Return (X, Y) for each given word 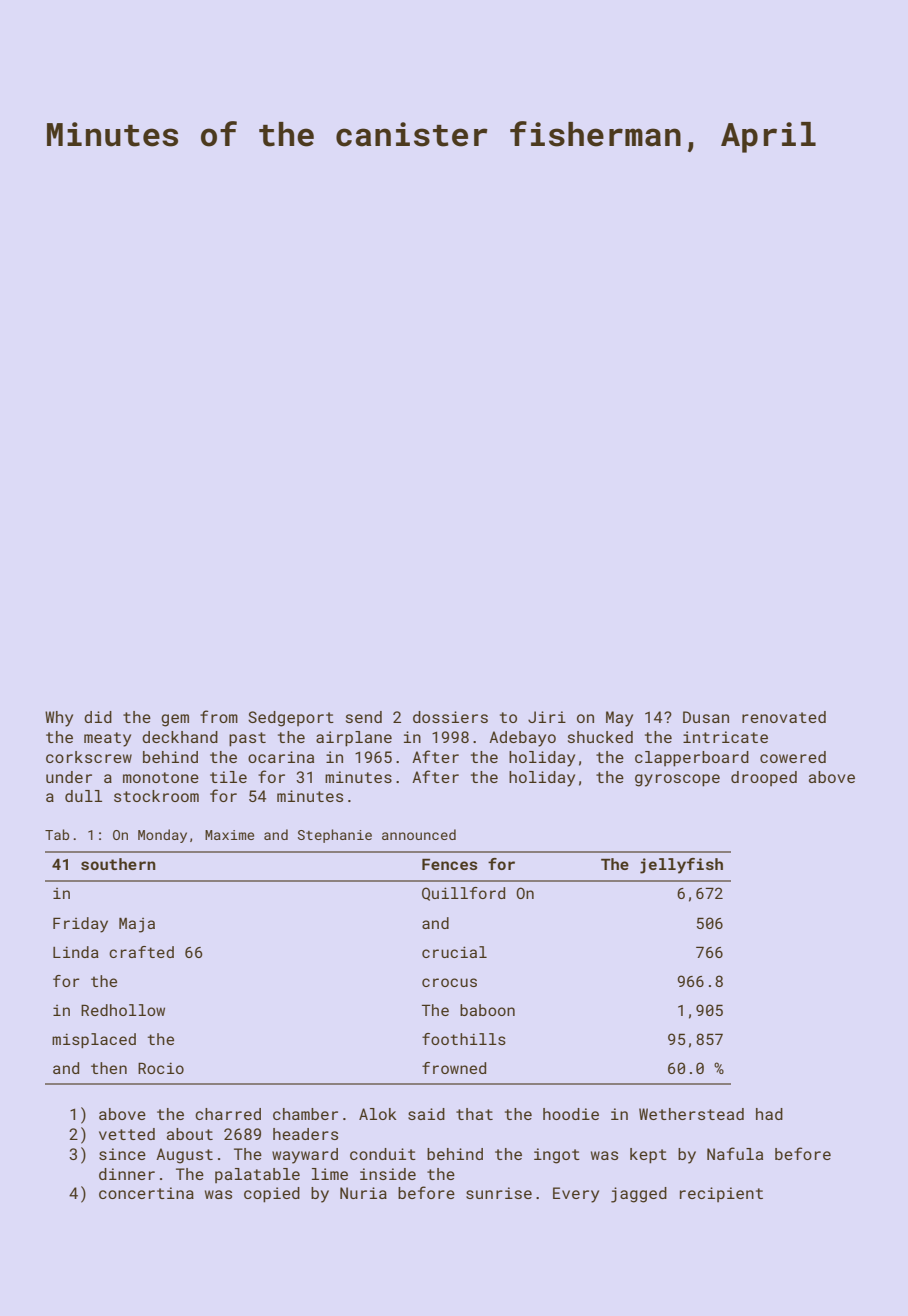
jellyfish (681, 866)
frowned (454, 1068)
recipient (721, 1194)
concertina (146, 1193)
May (619, 719)
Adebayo (522, 739)
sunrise (499, 1193)
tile (228, 777)
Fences (450, 864)
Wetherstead (691, 1114)
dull (83, 796)
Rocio (161, 1068)
